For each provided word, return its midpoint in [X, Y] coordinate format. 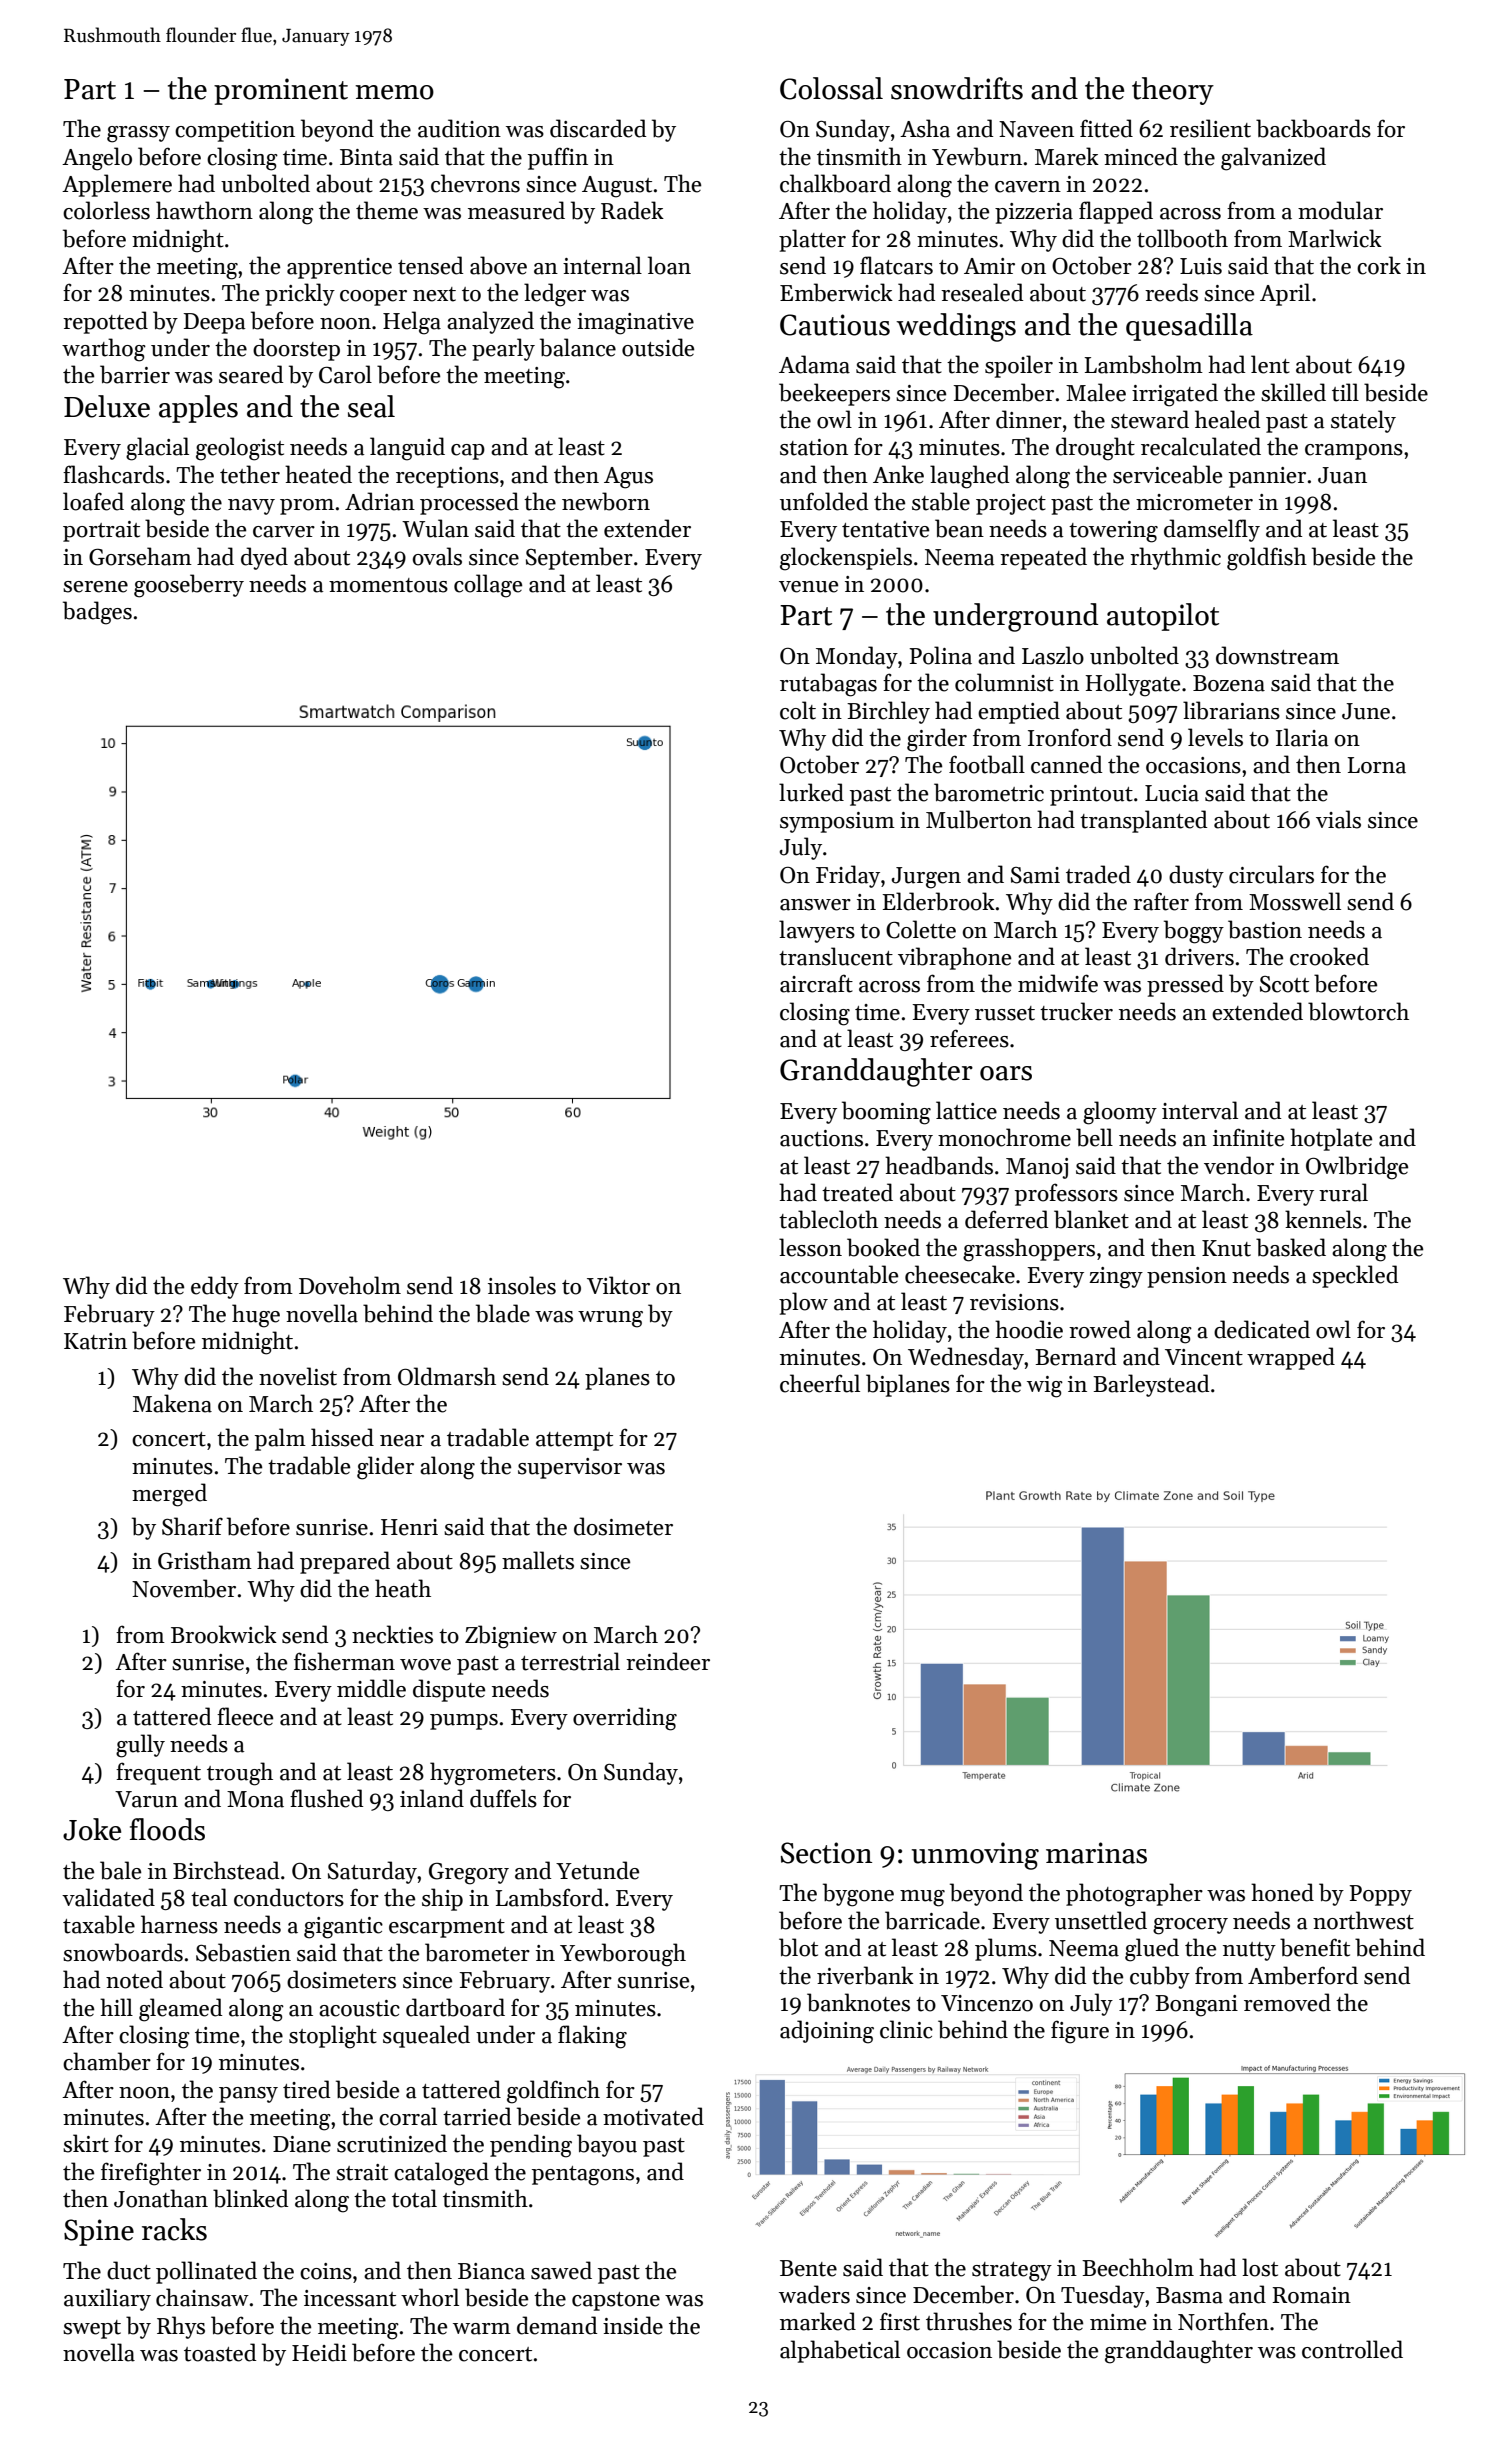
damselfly [1212, 530]
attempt [574, 1441]
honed [1282, 1892]
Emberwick [836, 292]
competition [235, 131]
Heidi [319, 2352]
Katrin [95, 1341]
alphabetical [840, 2351]
